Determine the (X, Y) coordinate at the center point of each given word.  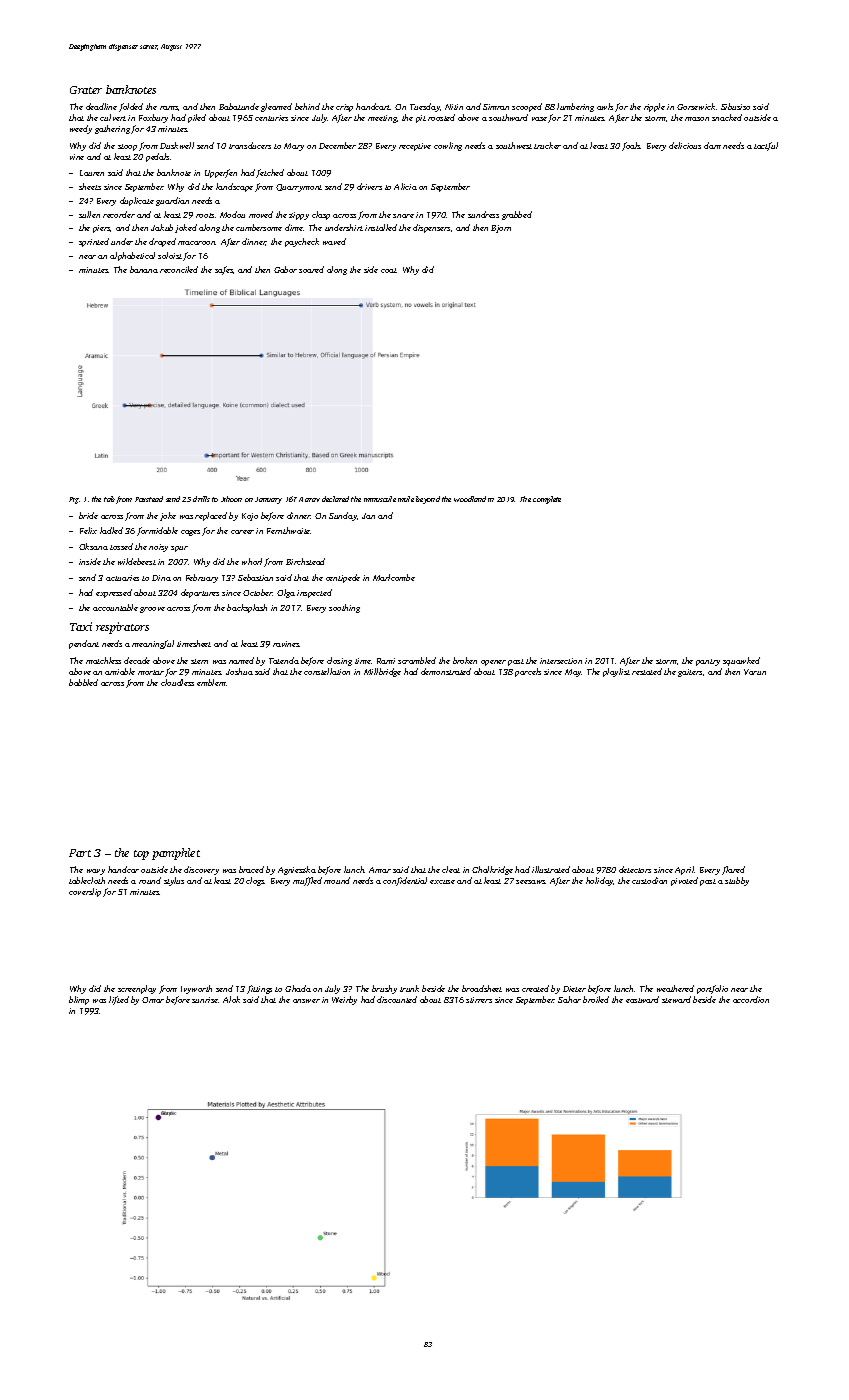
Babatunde (239, 106)
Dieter (574, 989)
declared (335, 499)
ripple (654, 107)
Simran (496, 107)
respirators (122, 628)
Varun (755, 672)
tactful (766, 146)
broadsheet (482, 988)
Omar (153, 1000)
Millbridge (382, 672)
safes (224, 270)
